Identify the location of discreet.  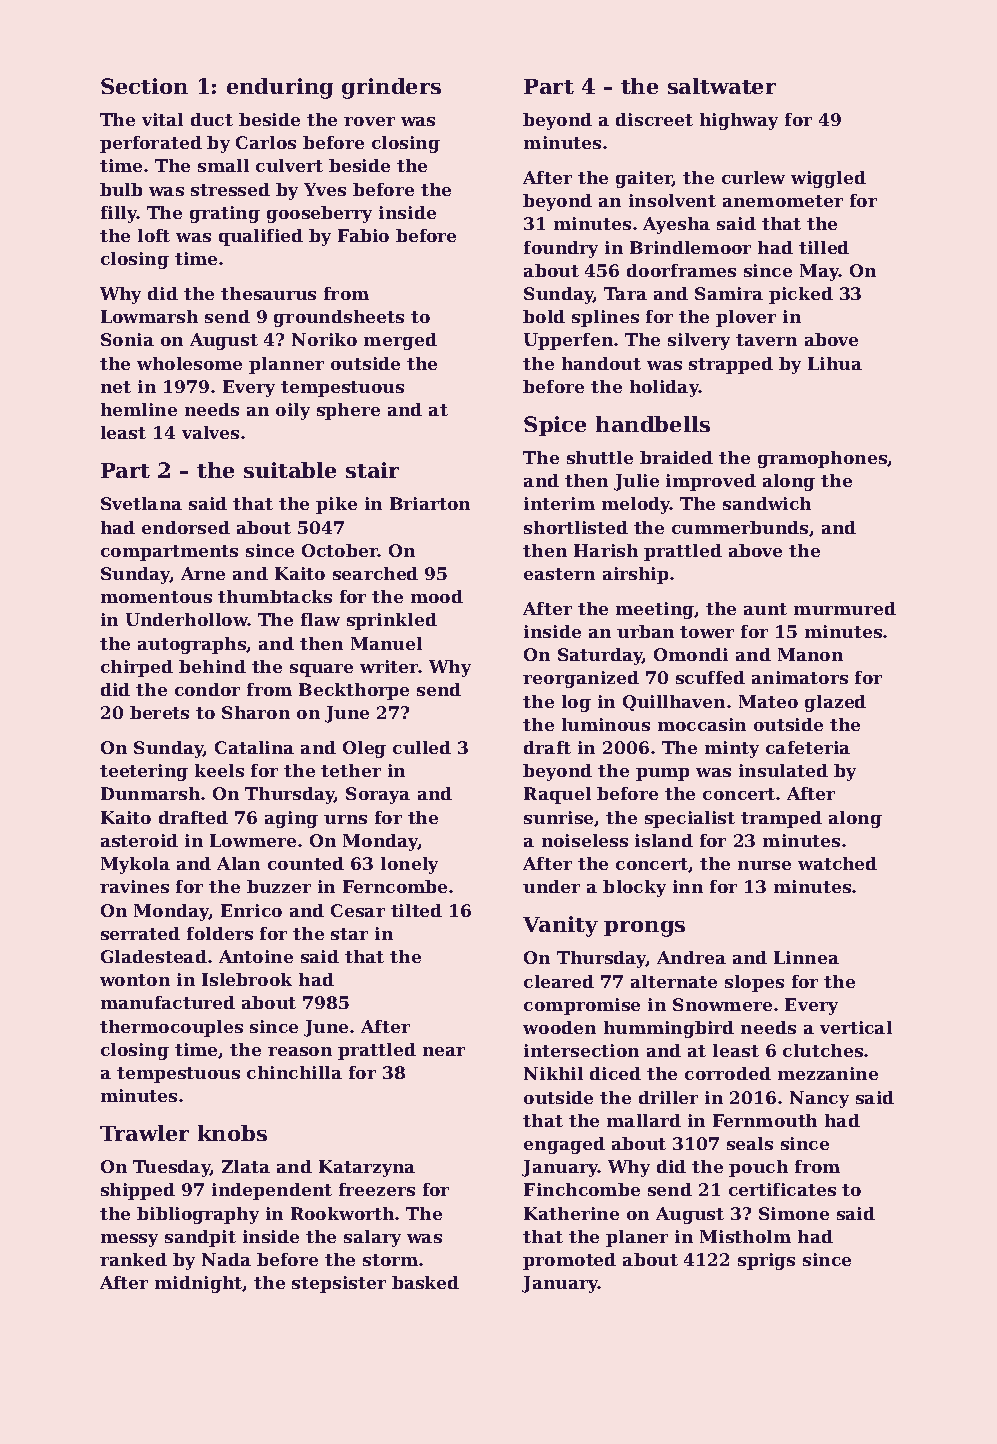
(654, 119).
